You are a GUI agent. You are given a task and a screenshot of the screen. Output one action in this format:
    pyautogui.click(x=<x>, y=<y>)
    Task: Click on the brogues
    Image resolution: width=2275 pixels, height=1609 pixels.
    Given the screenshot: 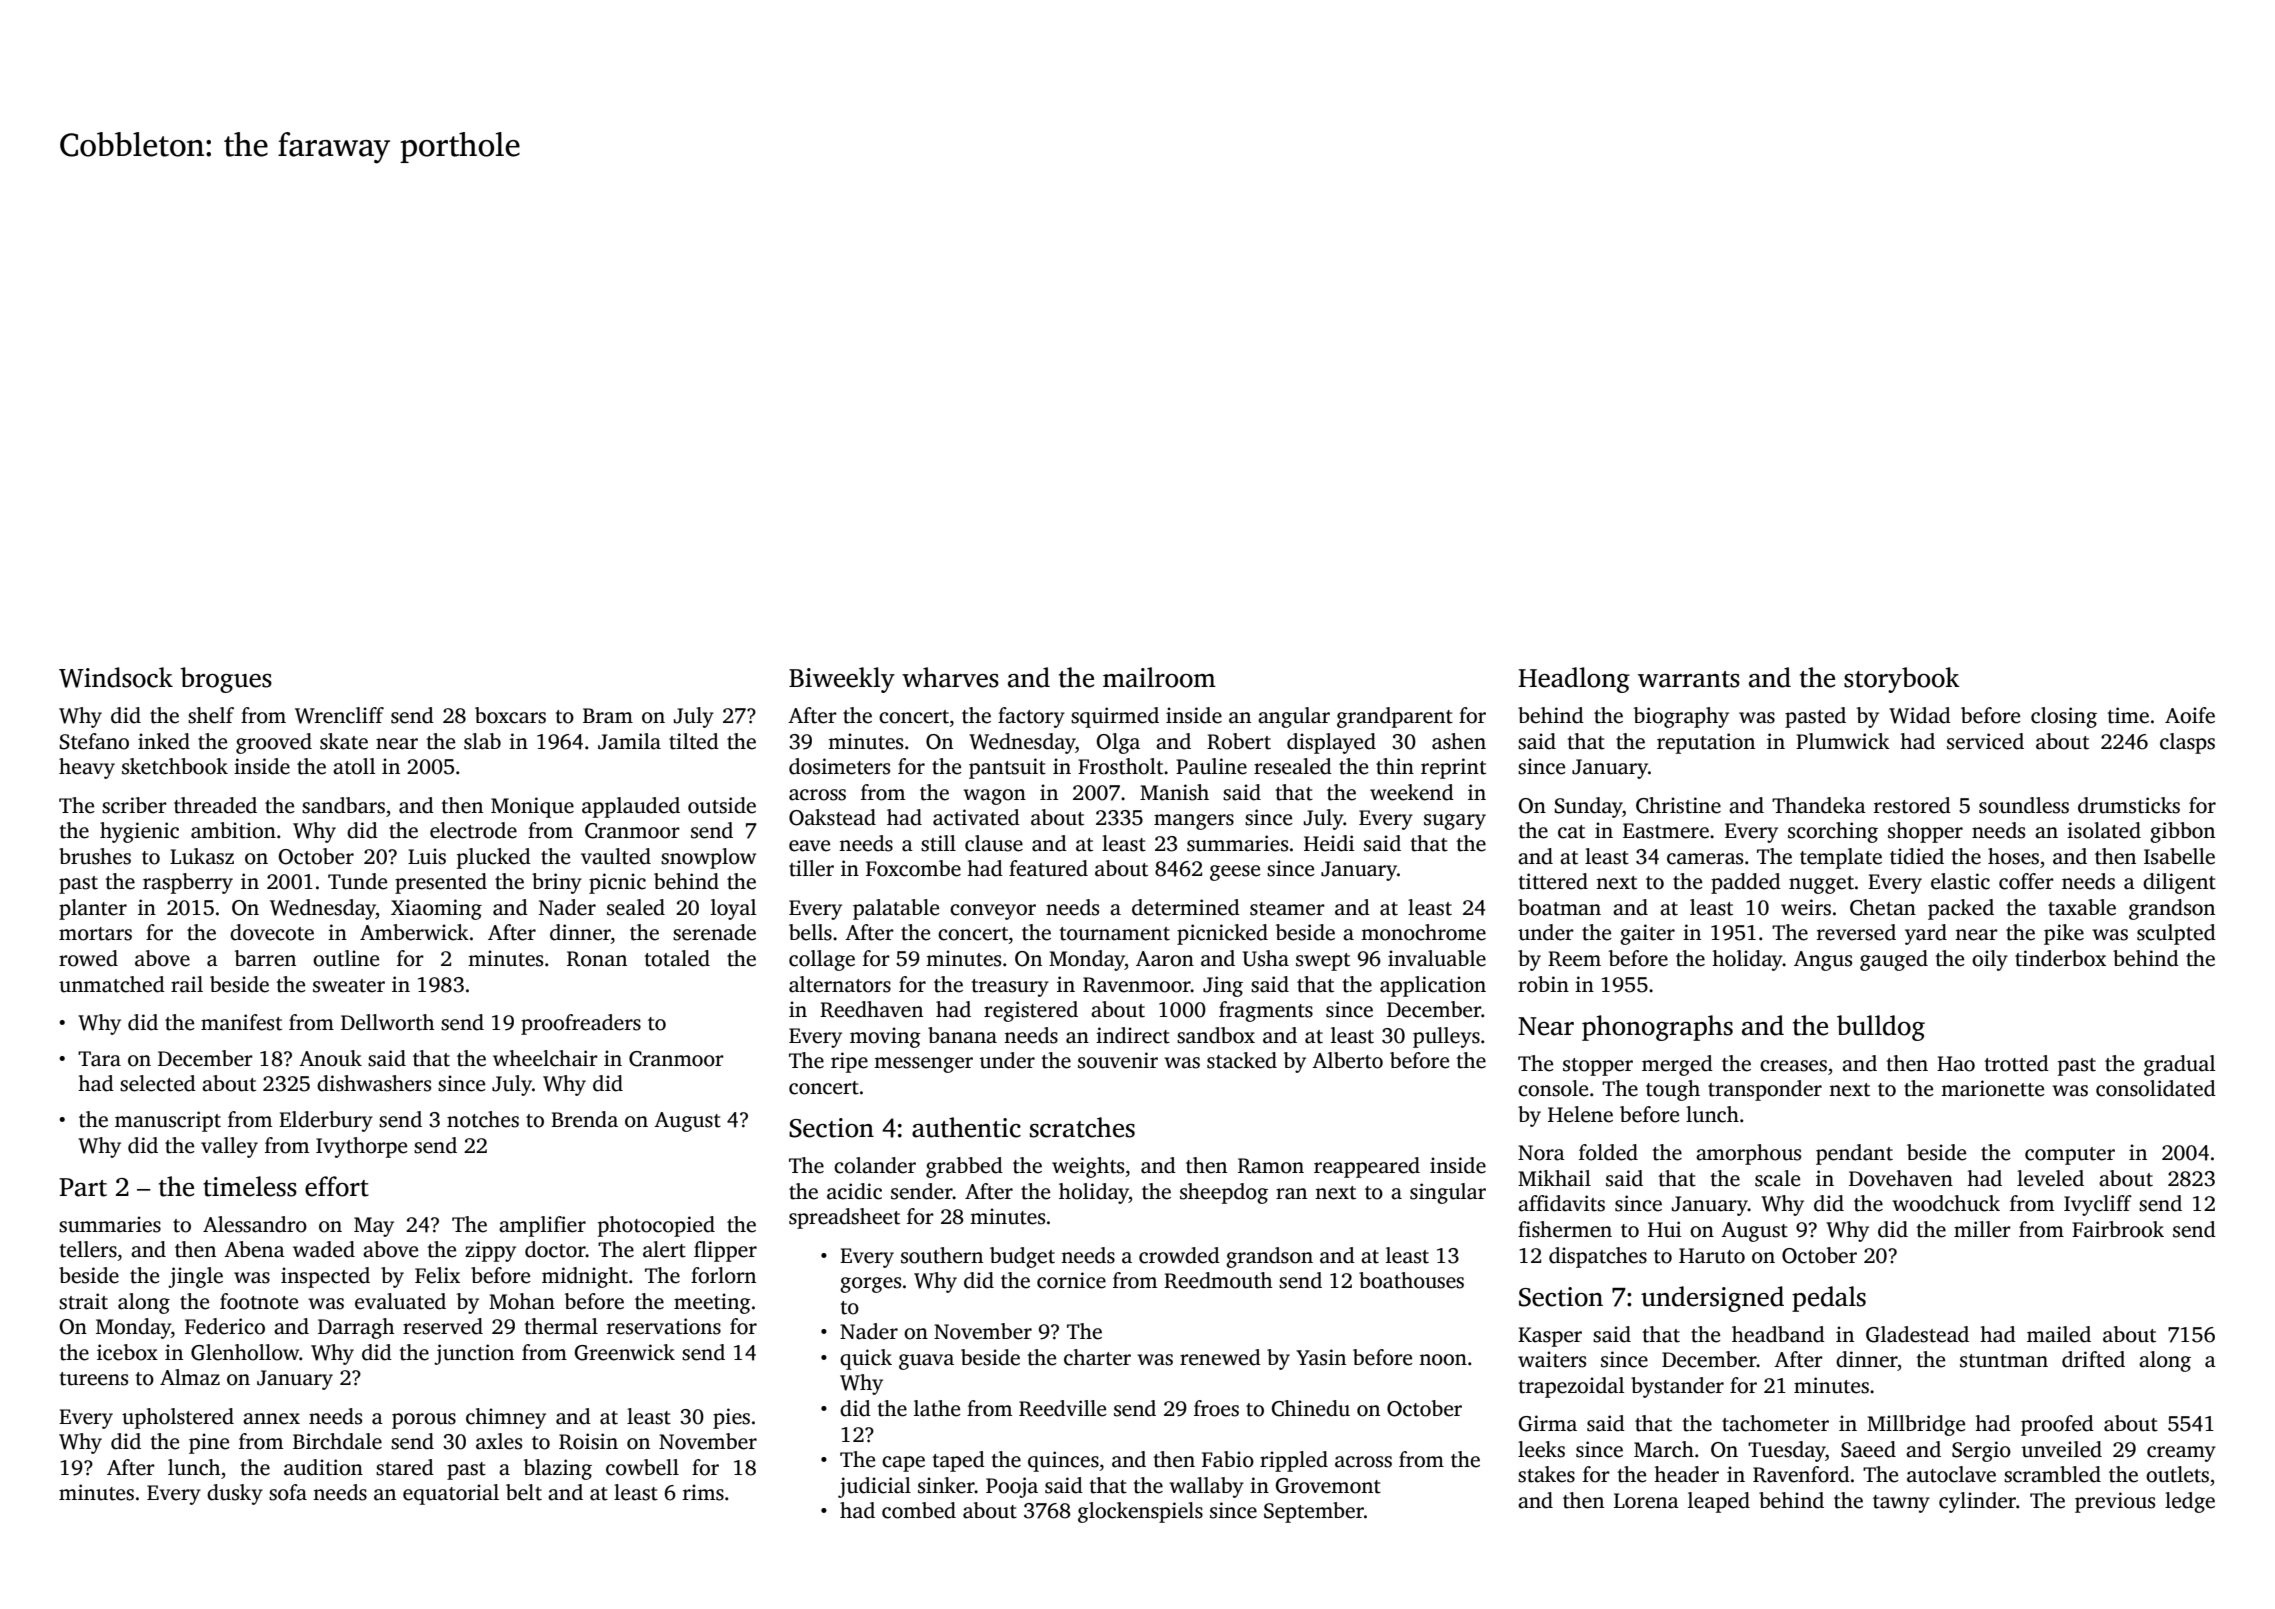 What is the action you would take?
    pyautogui.click(x=226, y=680)
